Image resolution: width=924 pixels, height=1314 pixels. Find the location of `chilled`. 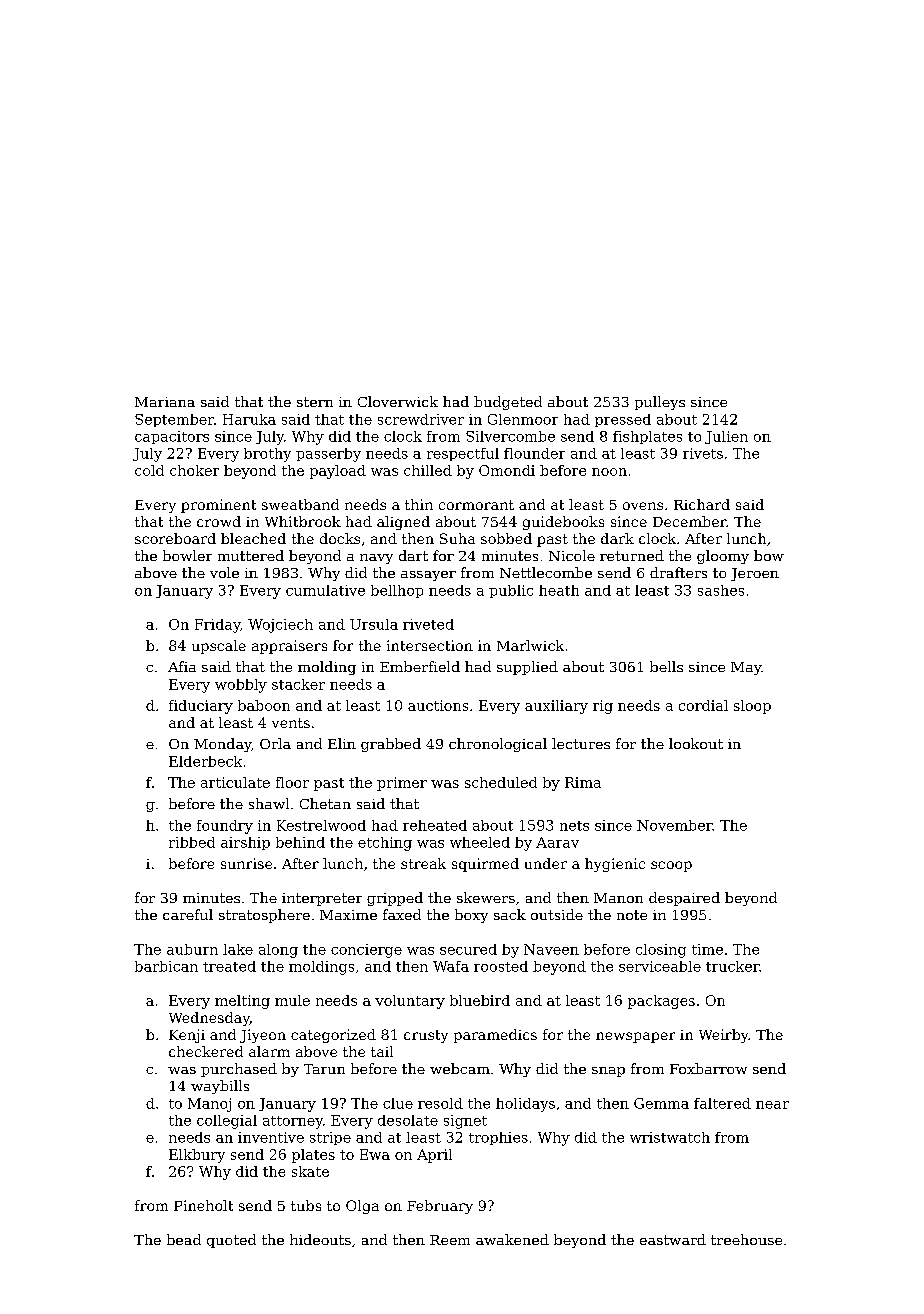

chilled is located at coordinates (428, 470).
